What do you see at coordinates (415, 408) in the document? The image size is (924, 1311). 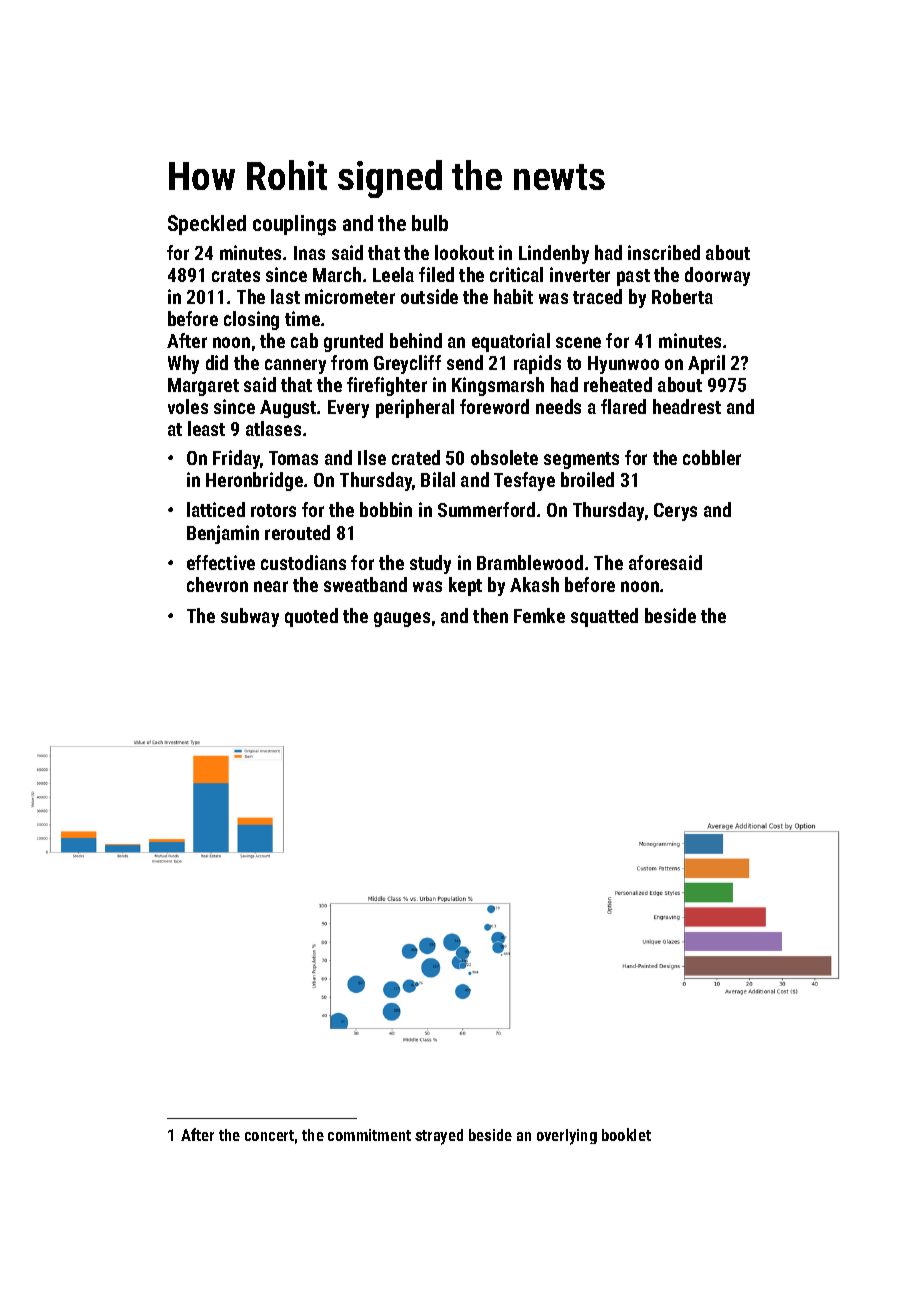 I see `peripheral` at bounding box center [415, 408].
